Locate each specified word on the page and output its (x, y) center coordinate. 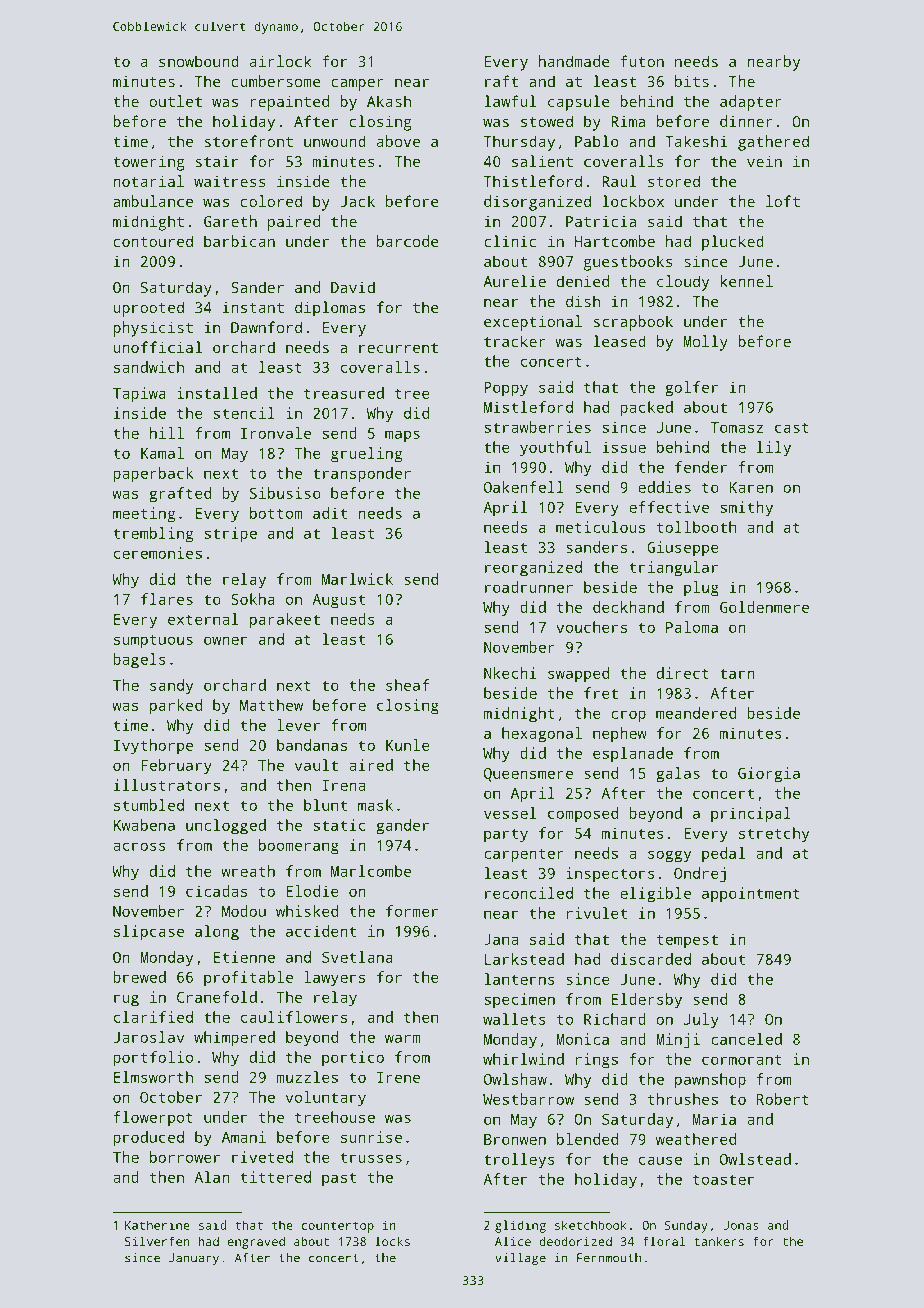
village (520, 1259)
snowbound (199, 61)
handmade (574, 61)
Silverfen (157, 1241)
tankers (719, 1241)
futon (642, 61)
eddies (664, 487)
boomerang (299, 847)
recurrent (398, 348)
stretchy (774, 835)
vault (316, 765)
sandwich (149, 367)
